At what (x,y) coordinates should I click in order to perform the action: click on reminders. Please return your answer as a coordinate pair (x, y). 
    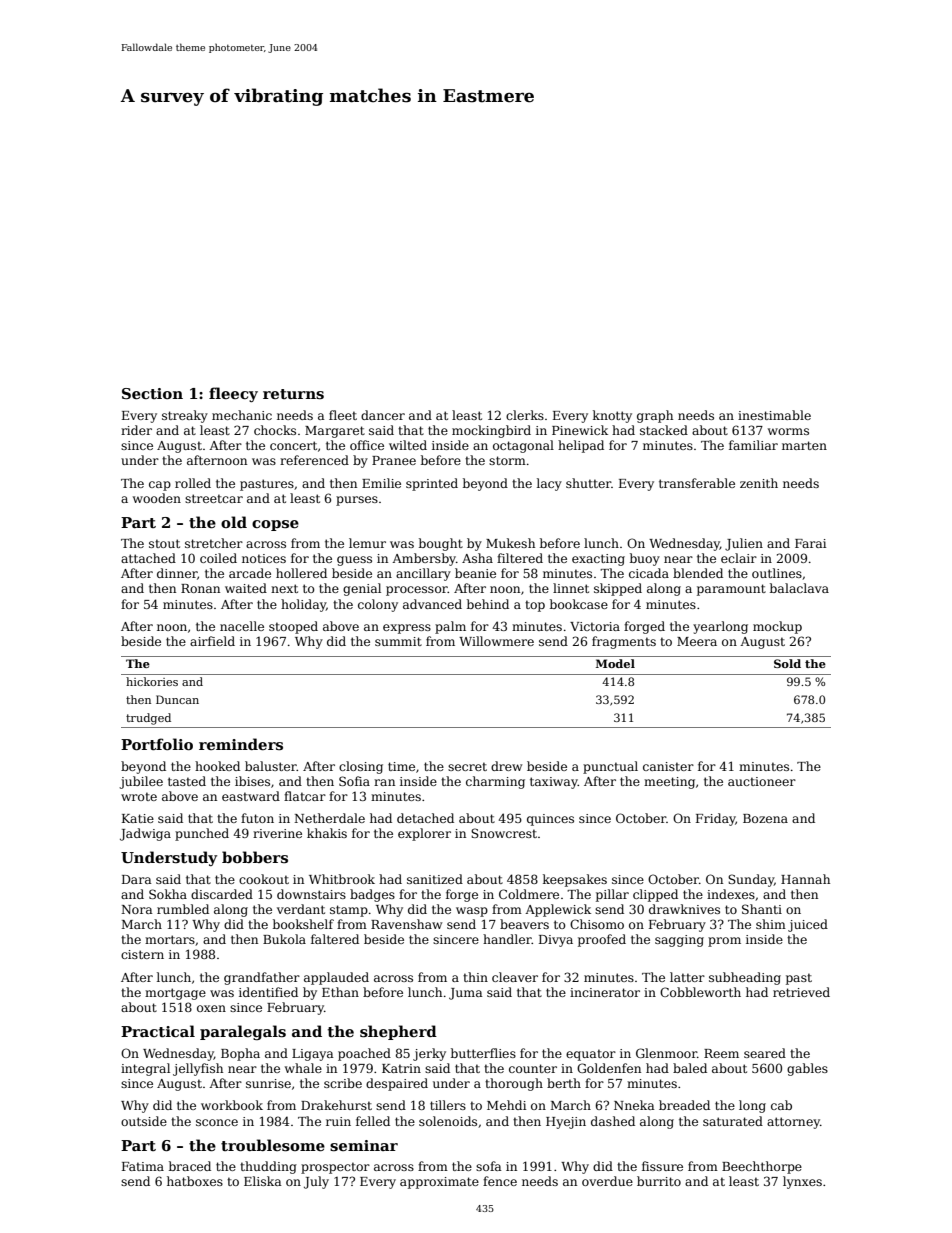
    Looking at the image, I should click on (241, 744).
